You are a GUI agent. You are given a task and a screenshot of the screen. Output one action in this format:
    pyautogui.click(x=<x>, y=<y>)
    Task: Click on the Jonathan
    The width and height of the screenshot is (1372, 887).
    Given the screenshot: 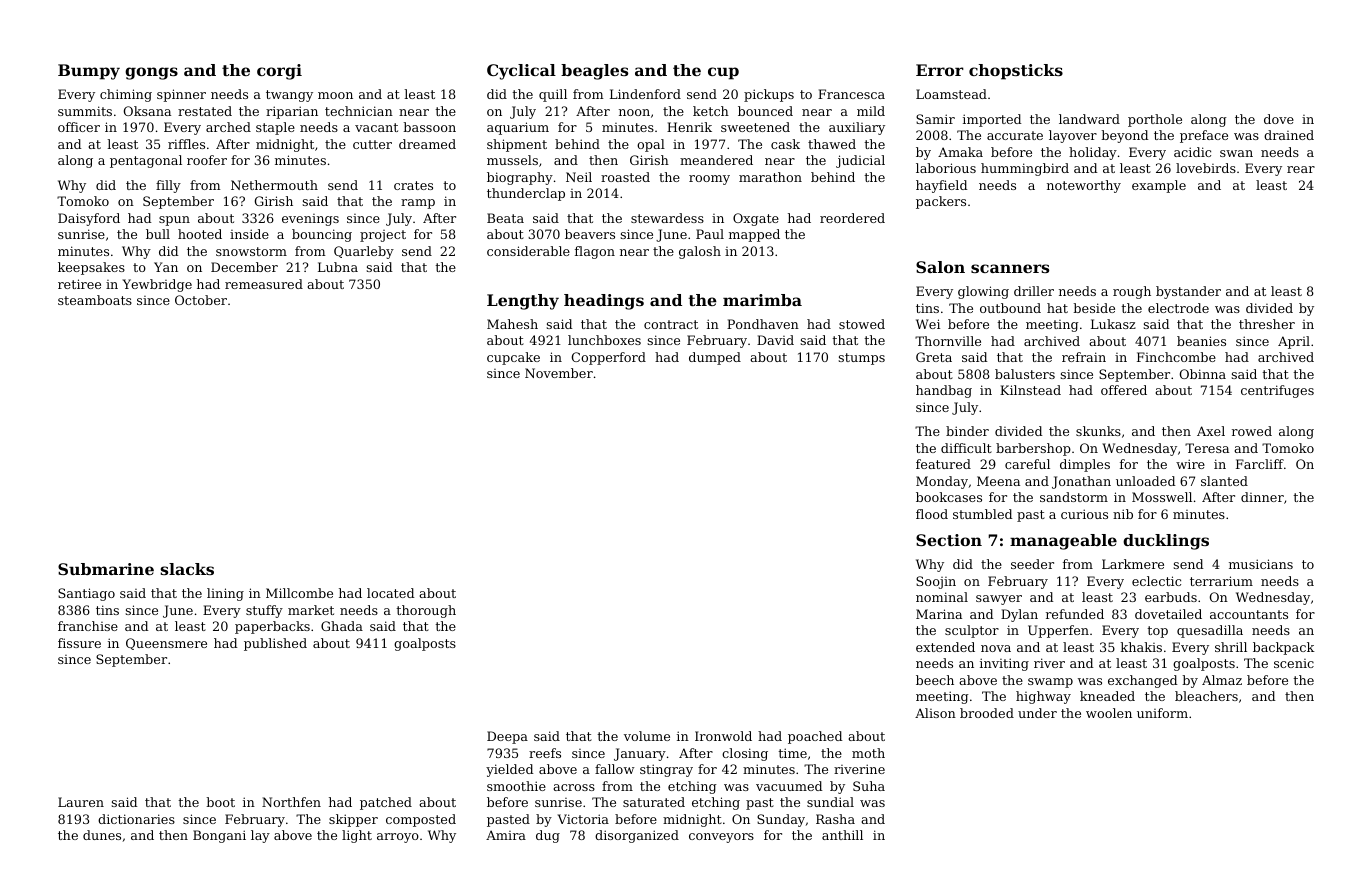 What is the action you would take?
    pyautogui.click(x=1081, y=482)
